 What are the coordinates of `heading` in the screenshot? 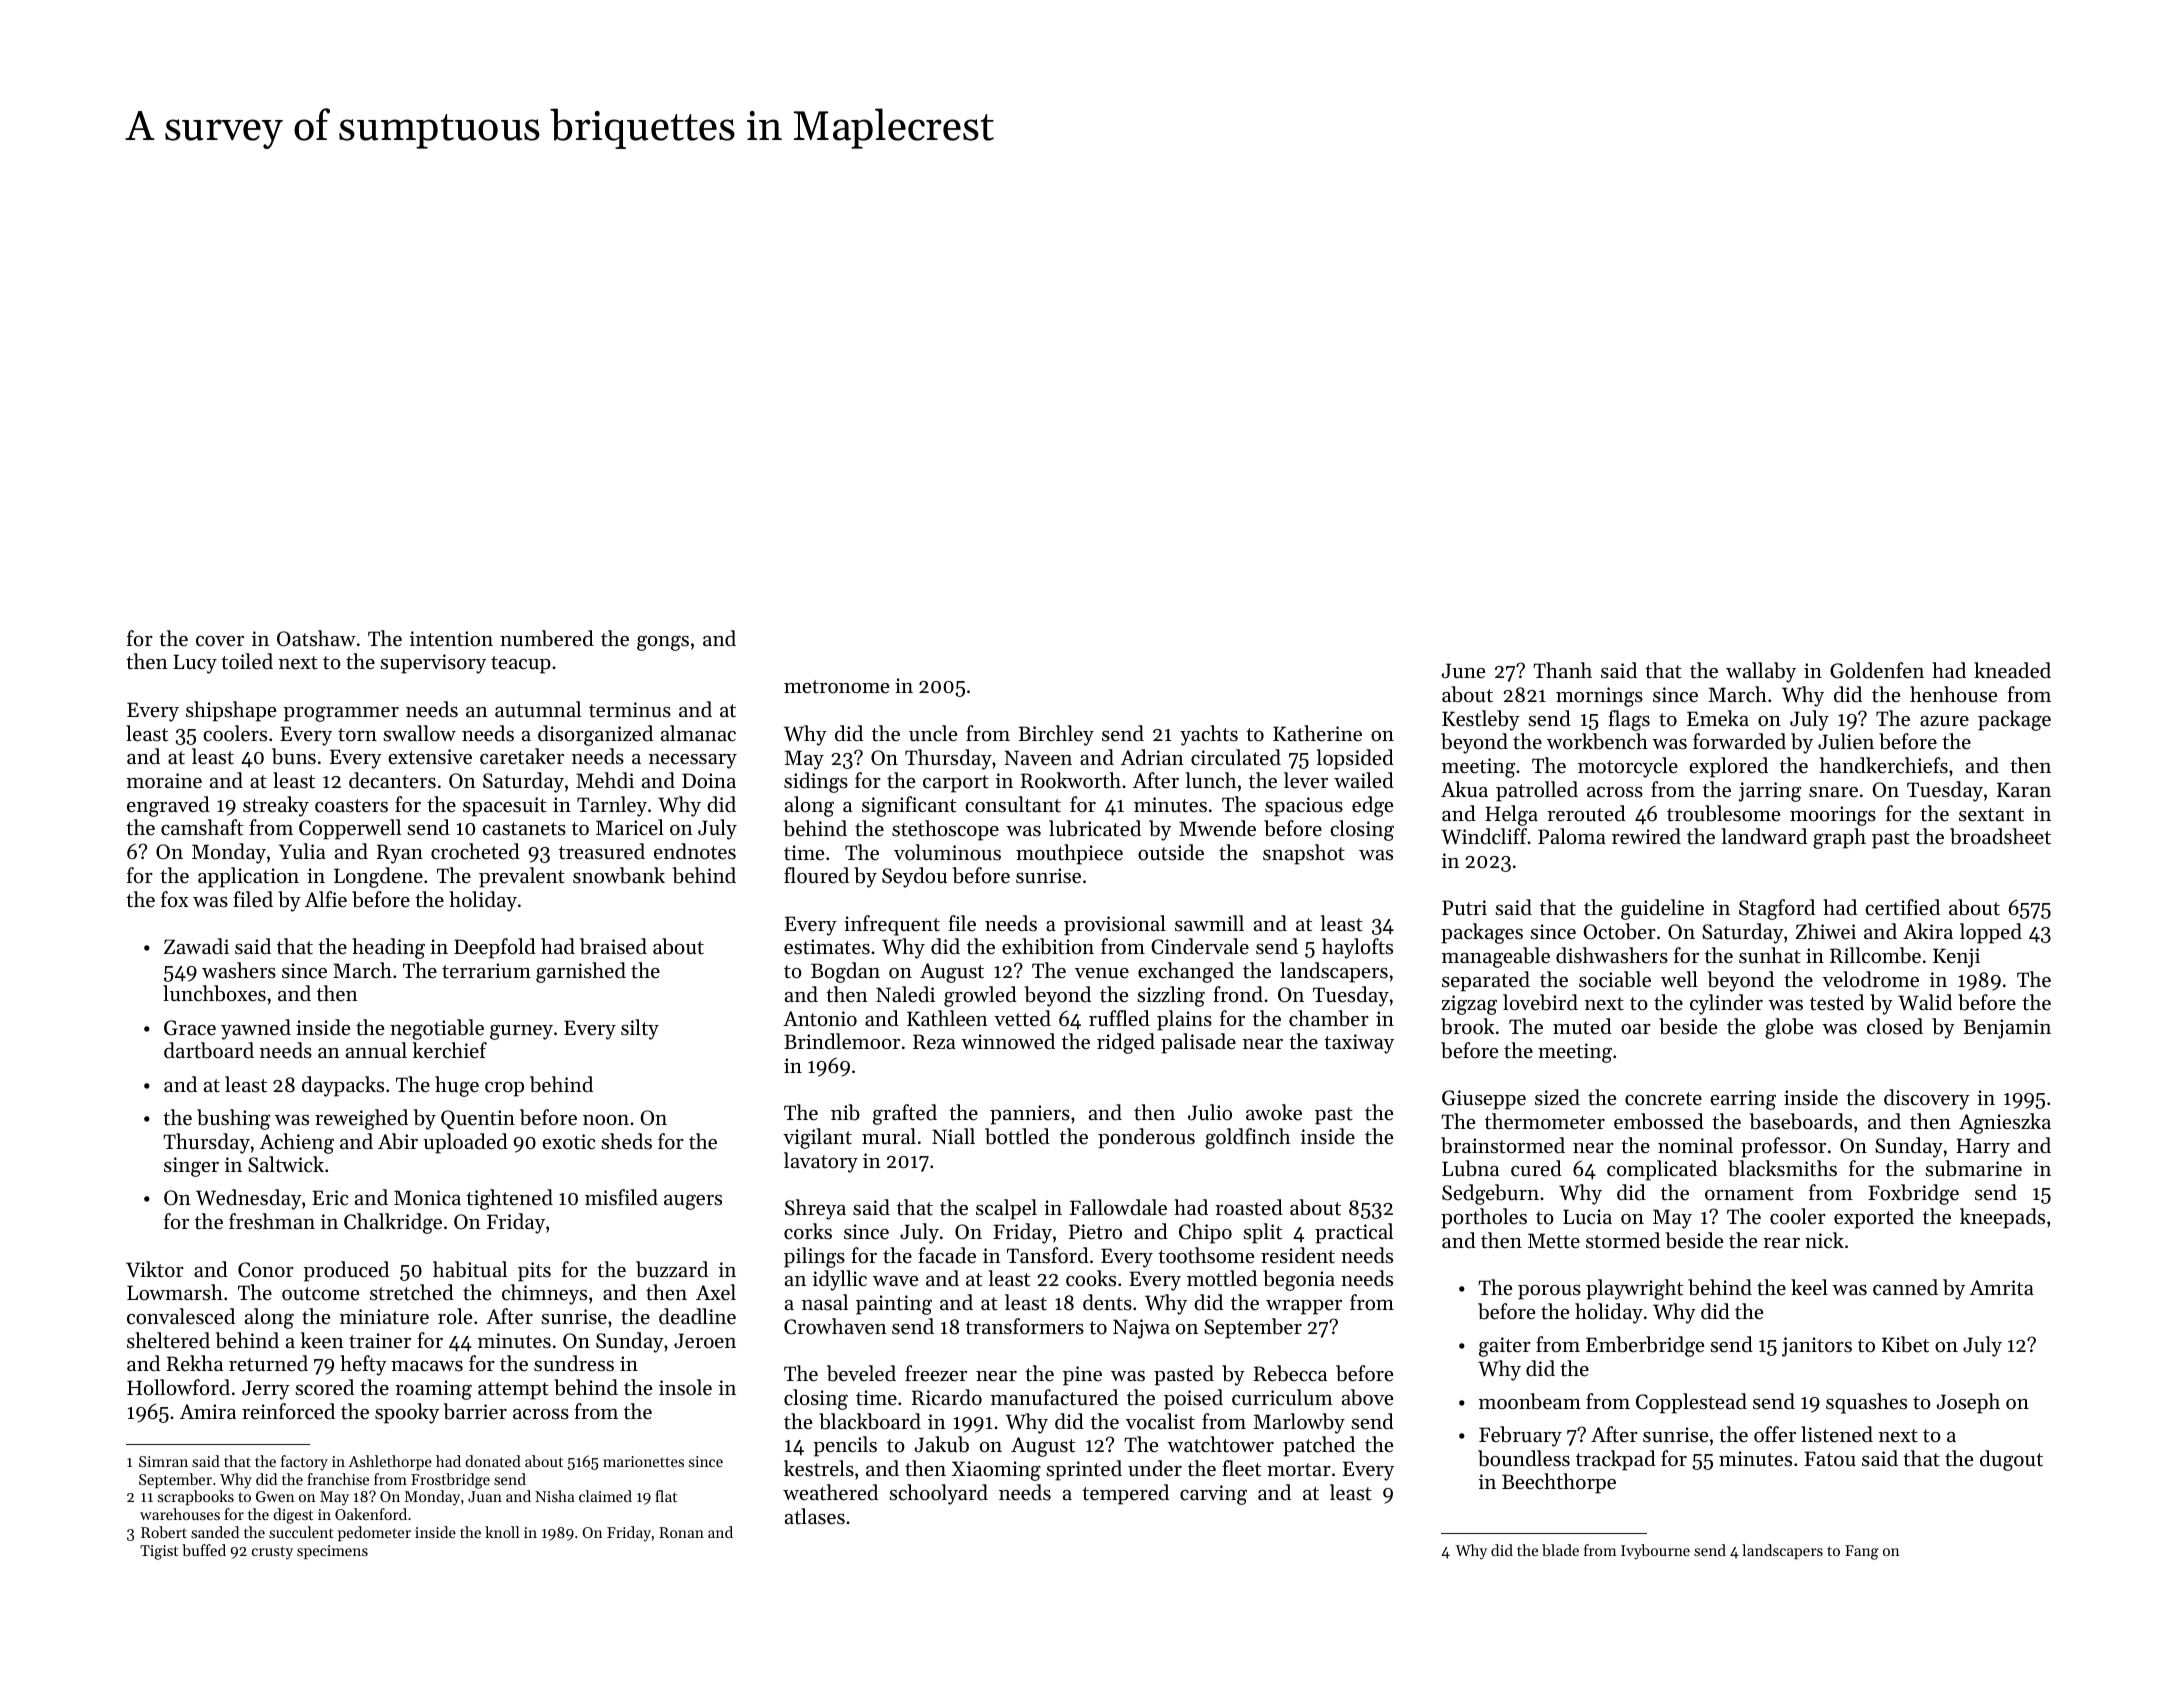 It's located at (388, 948).
